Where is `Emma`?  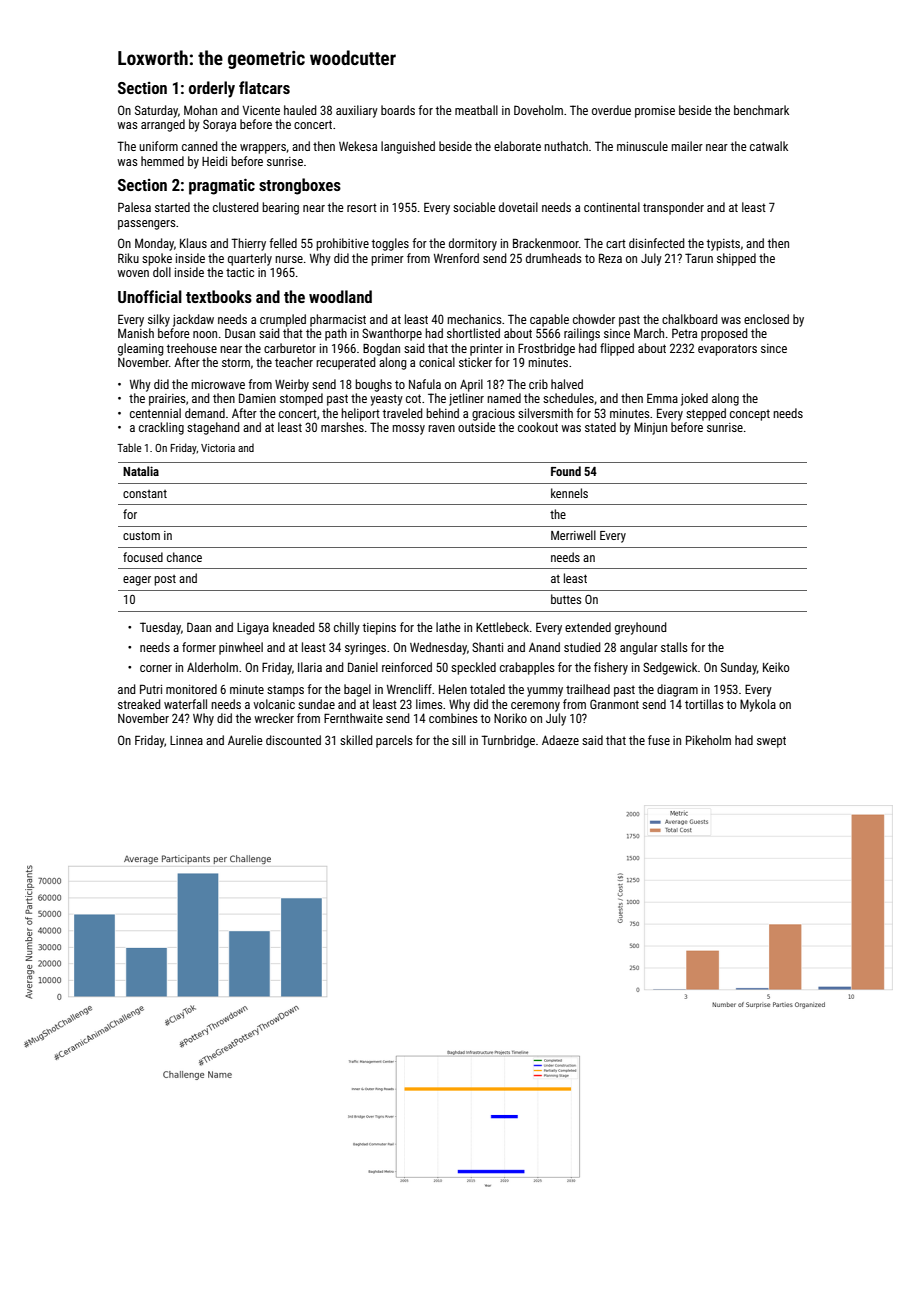 Emma is located at coordinates (662, 398).
